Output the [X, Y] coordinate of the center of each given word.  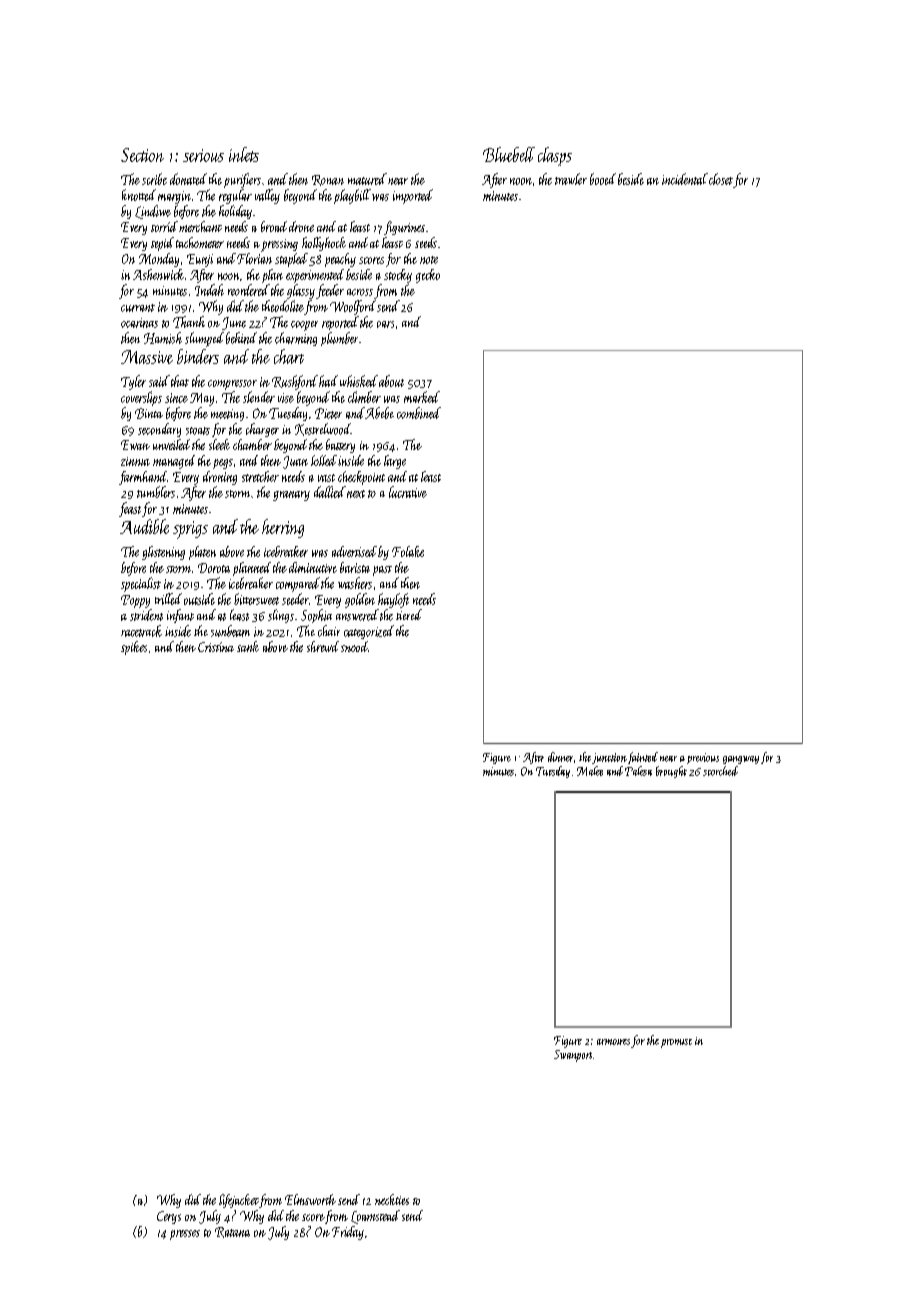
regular [235, 196]
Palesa [638, 771]
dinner [560, 757]
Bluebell [509, 154]
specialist [141, 584]
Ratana [232, 1232]
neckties [392, 1199]
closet [721, 179]
